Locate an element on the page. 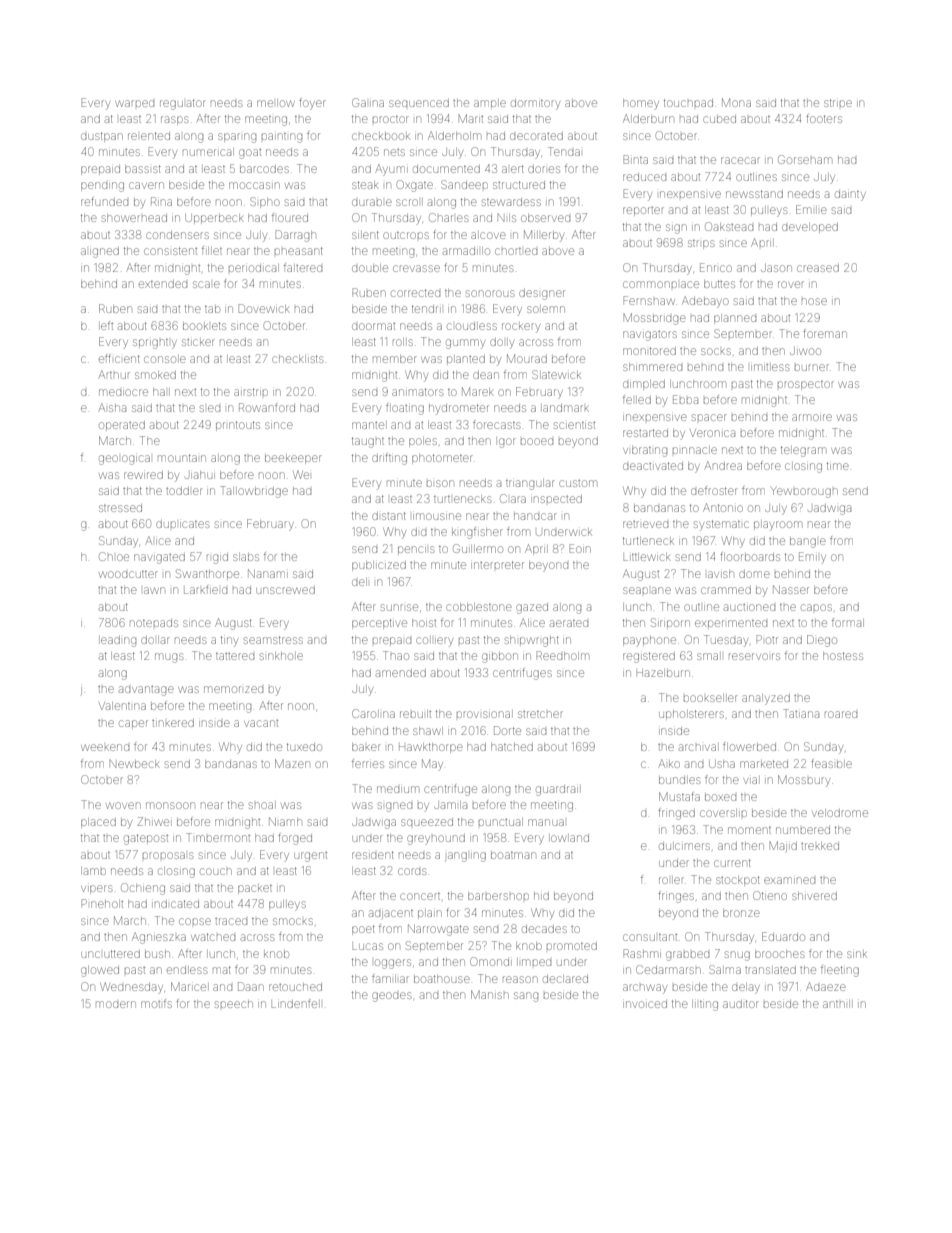 The width and height of the document is (952, 1233). bronze is located at coordinates (741, 913).
